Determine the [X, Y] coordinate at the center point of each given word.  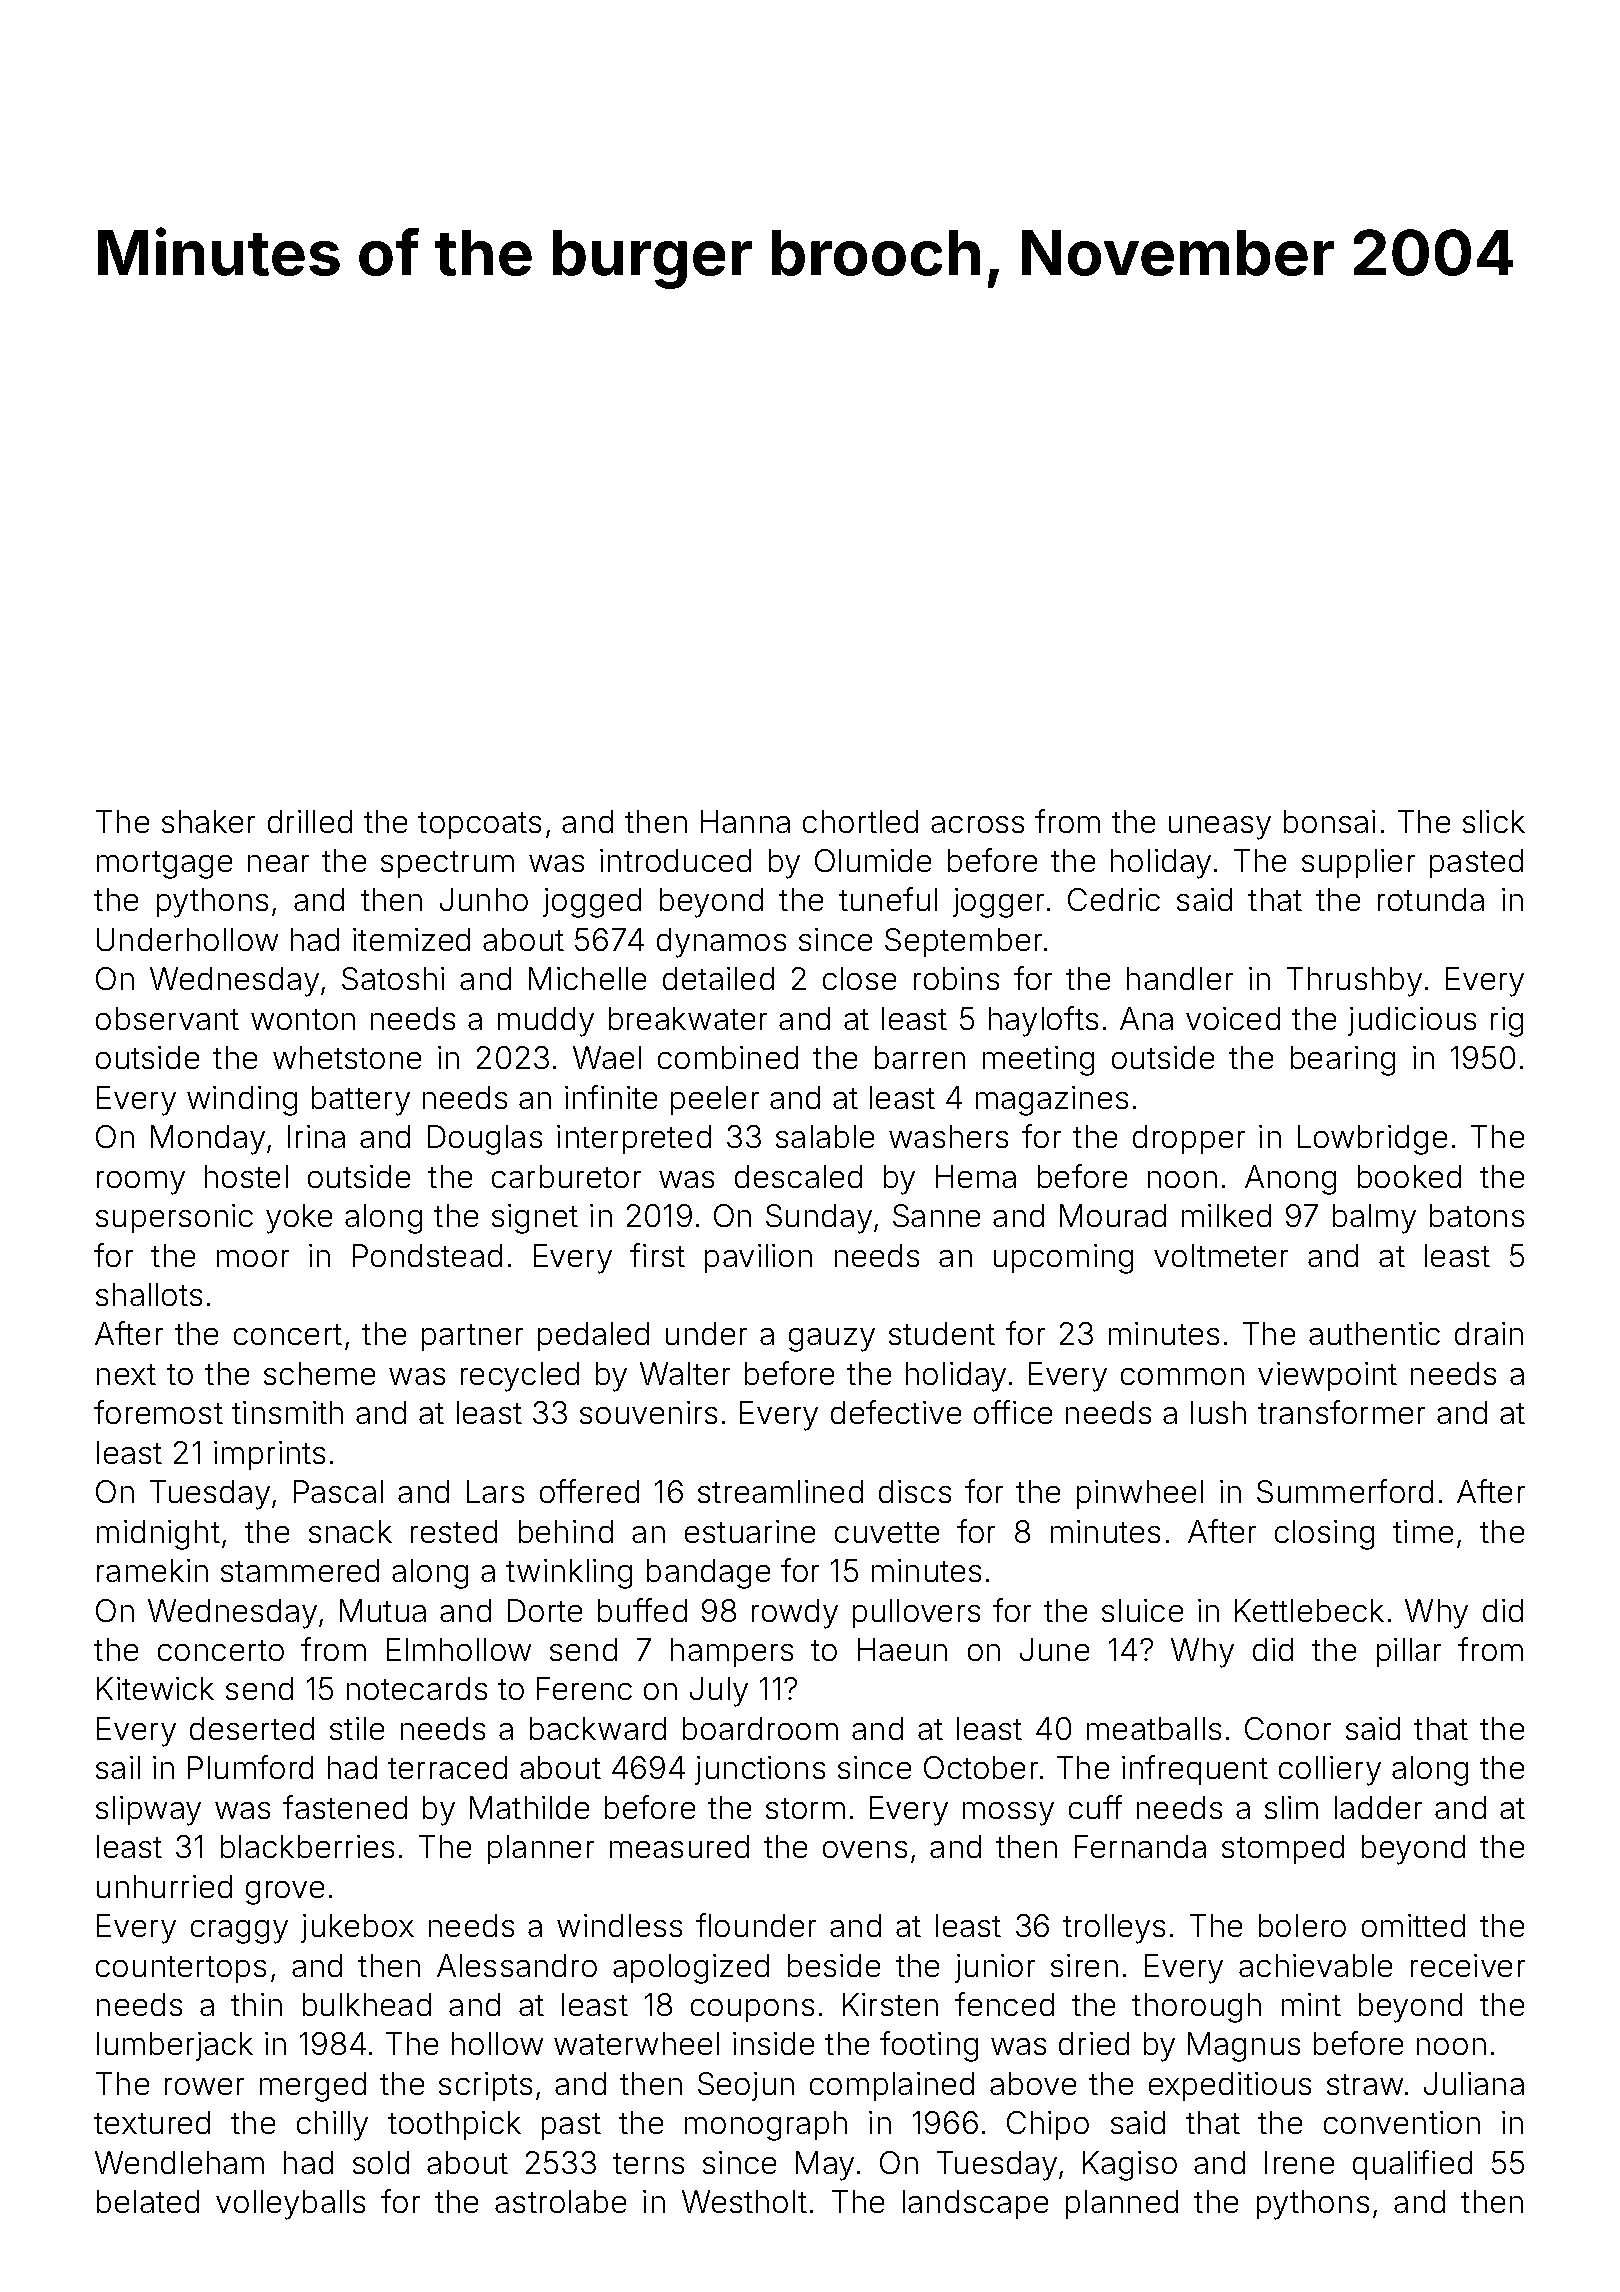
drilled [310, 821]
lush [1218, 1412]
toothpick [454, 2125]
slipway [148, 1811]
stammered [300, 1570]
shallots [149, 1294]
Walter [685, 1373]
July [719, 1692]
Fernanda [1140, 1846]
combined [728, 1057]
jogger [998, 903]
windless [619, 1925]
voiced [1233, 1018]
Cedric [1114, 899]
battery [361, 1101]
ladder [1378, 1807]
